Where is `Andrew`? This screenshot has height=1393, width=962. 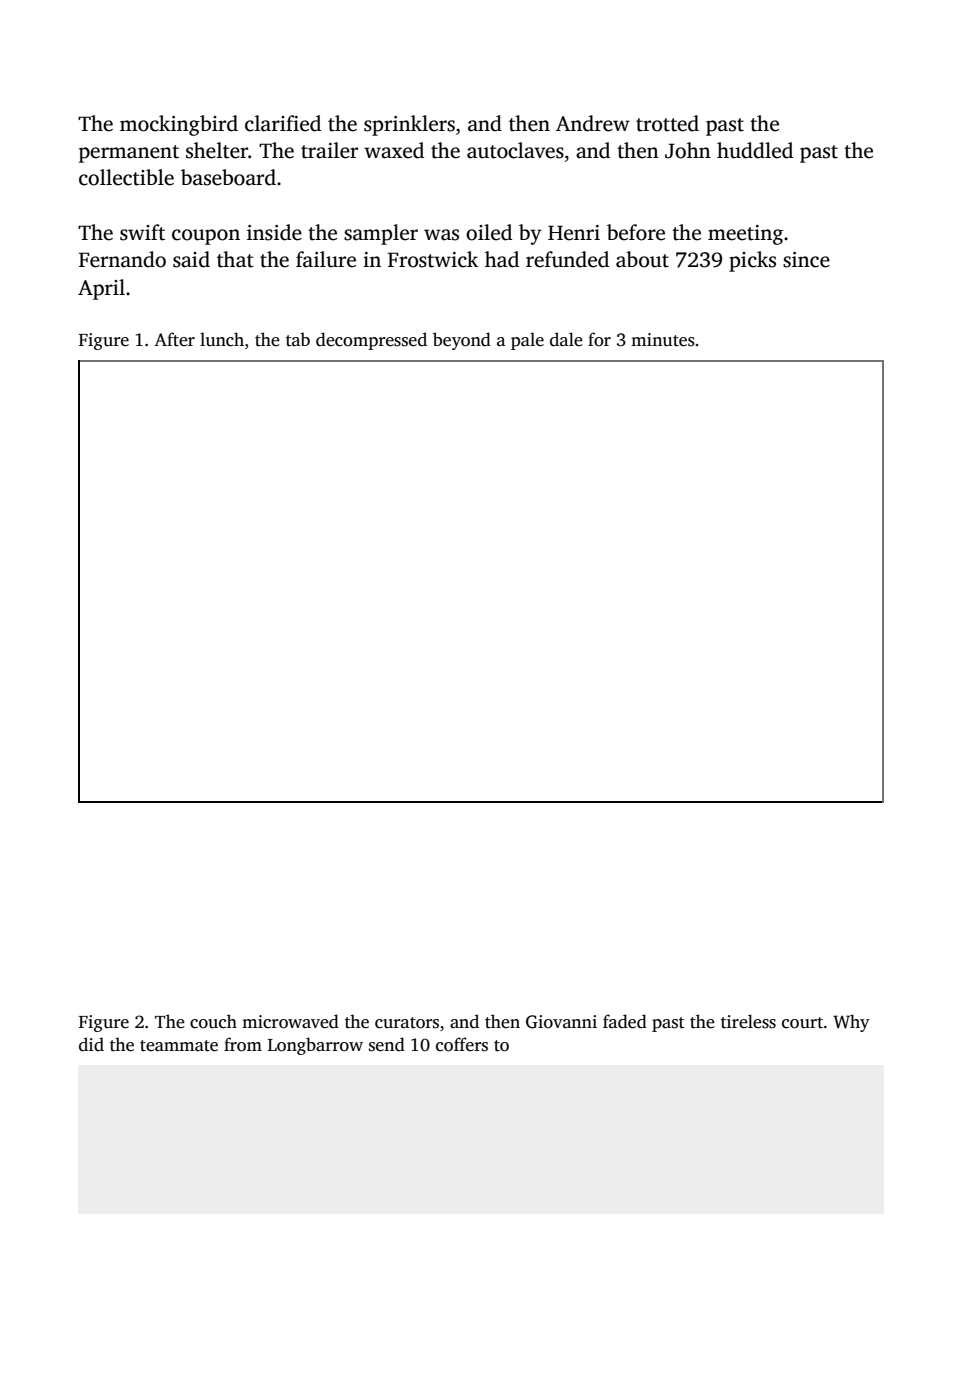 Andrew is located at coordinates (593, 123).
